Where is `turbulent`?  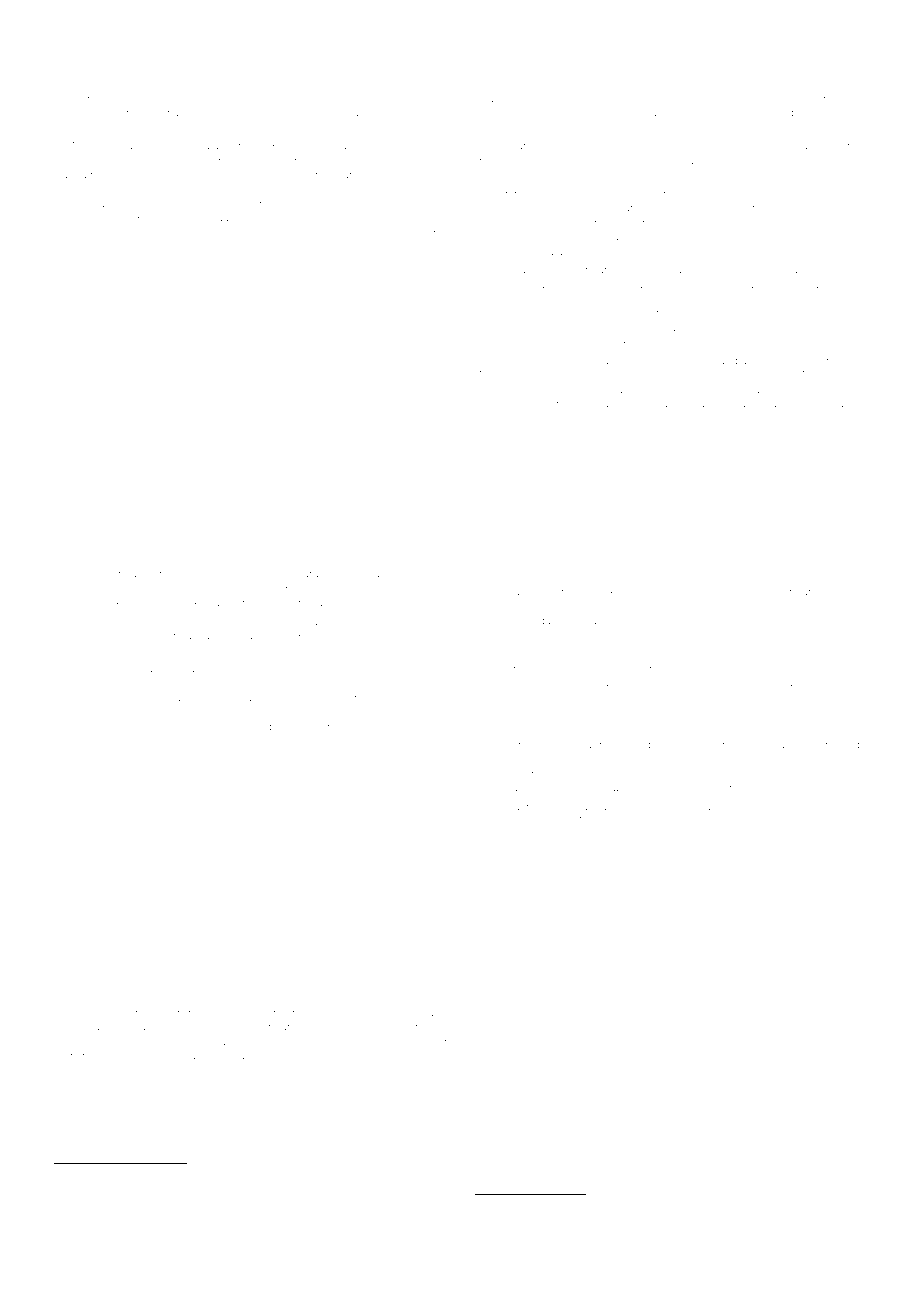 turbulent is located at coordinates (568, 404).
